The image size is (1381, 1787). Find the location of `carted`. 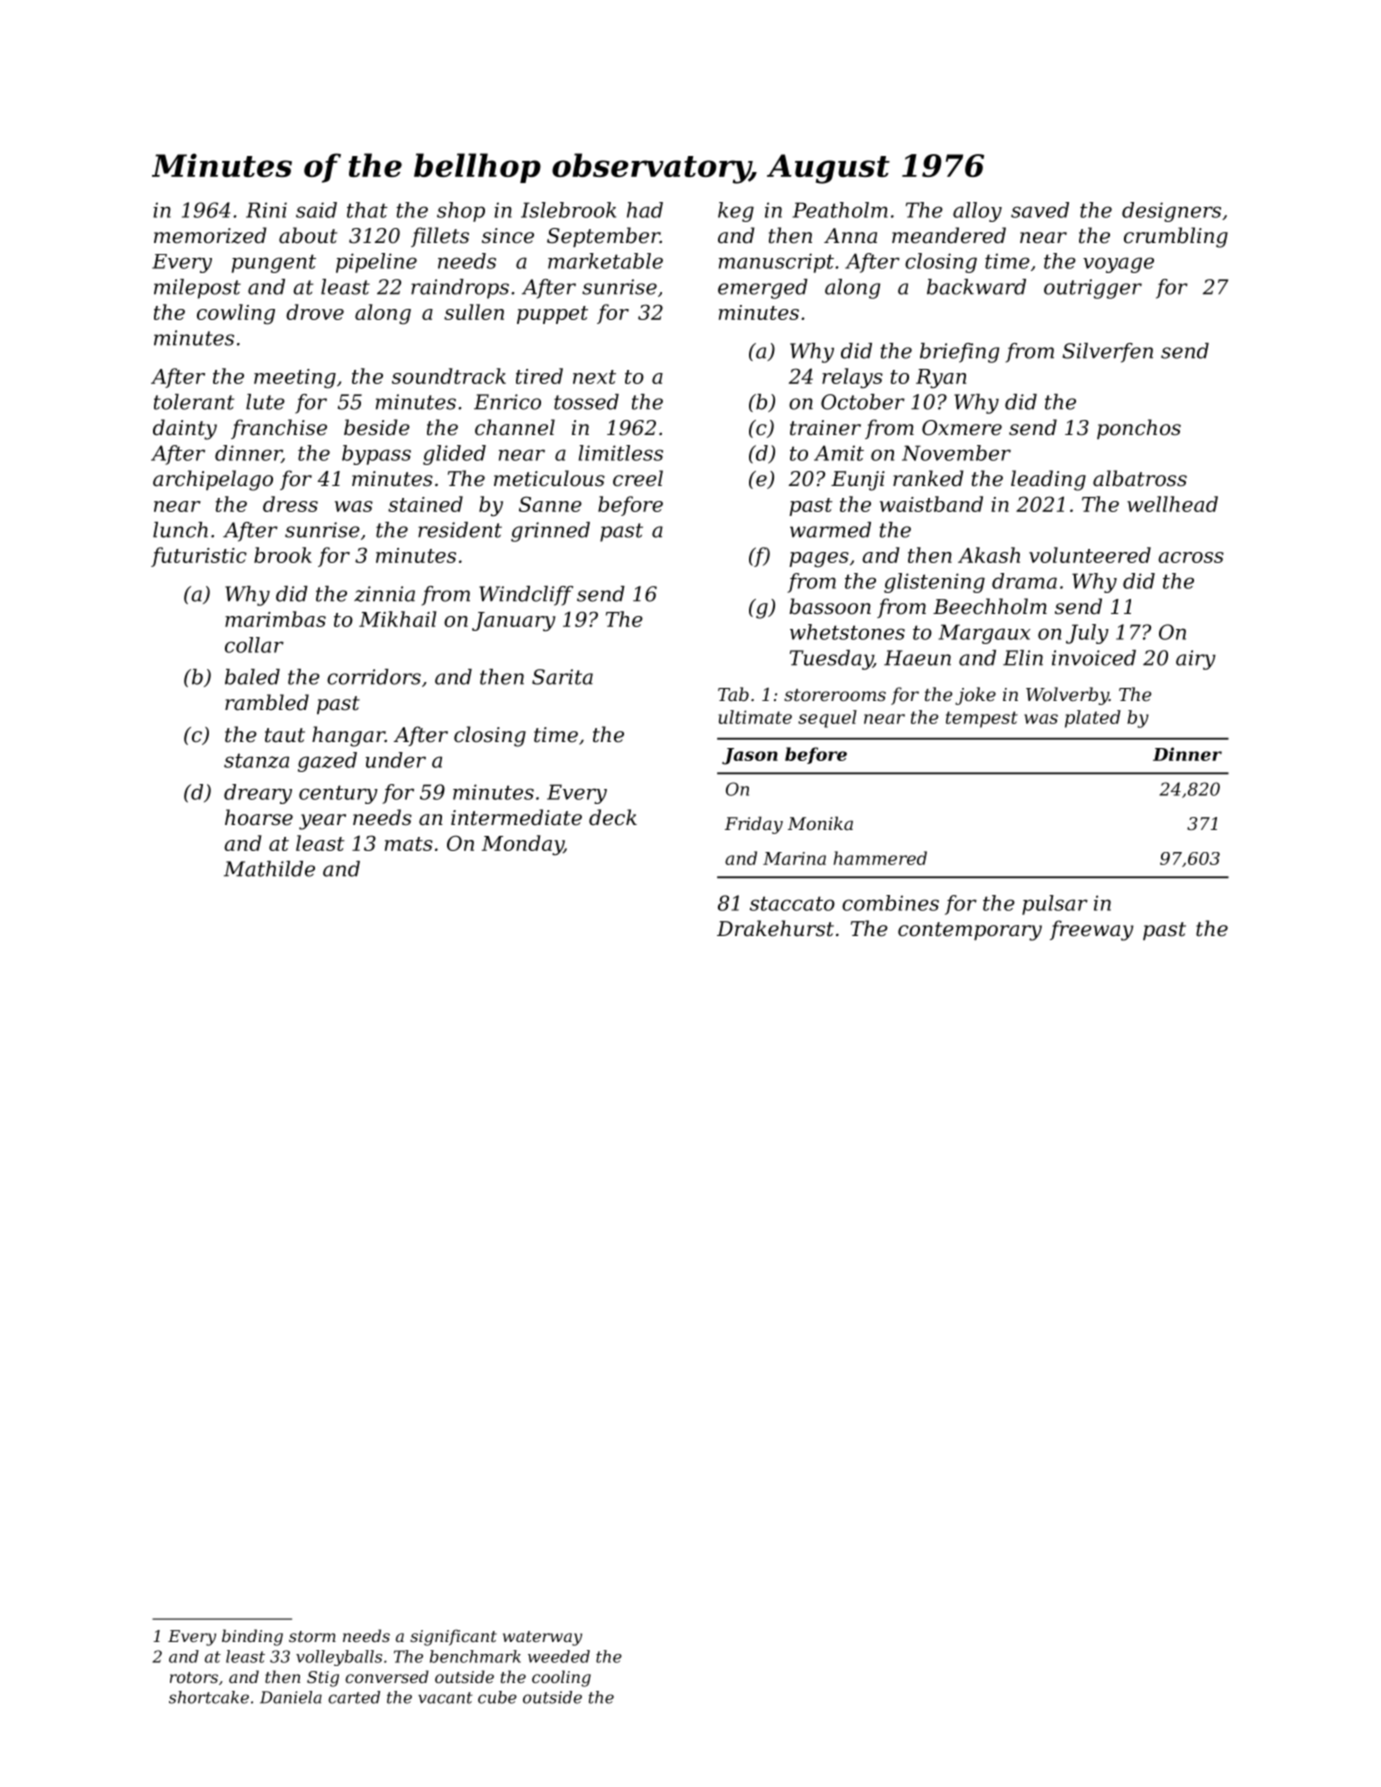

carted is located at coordinates (354, 1697).
